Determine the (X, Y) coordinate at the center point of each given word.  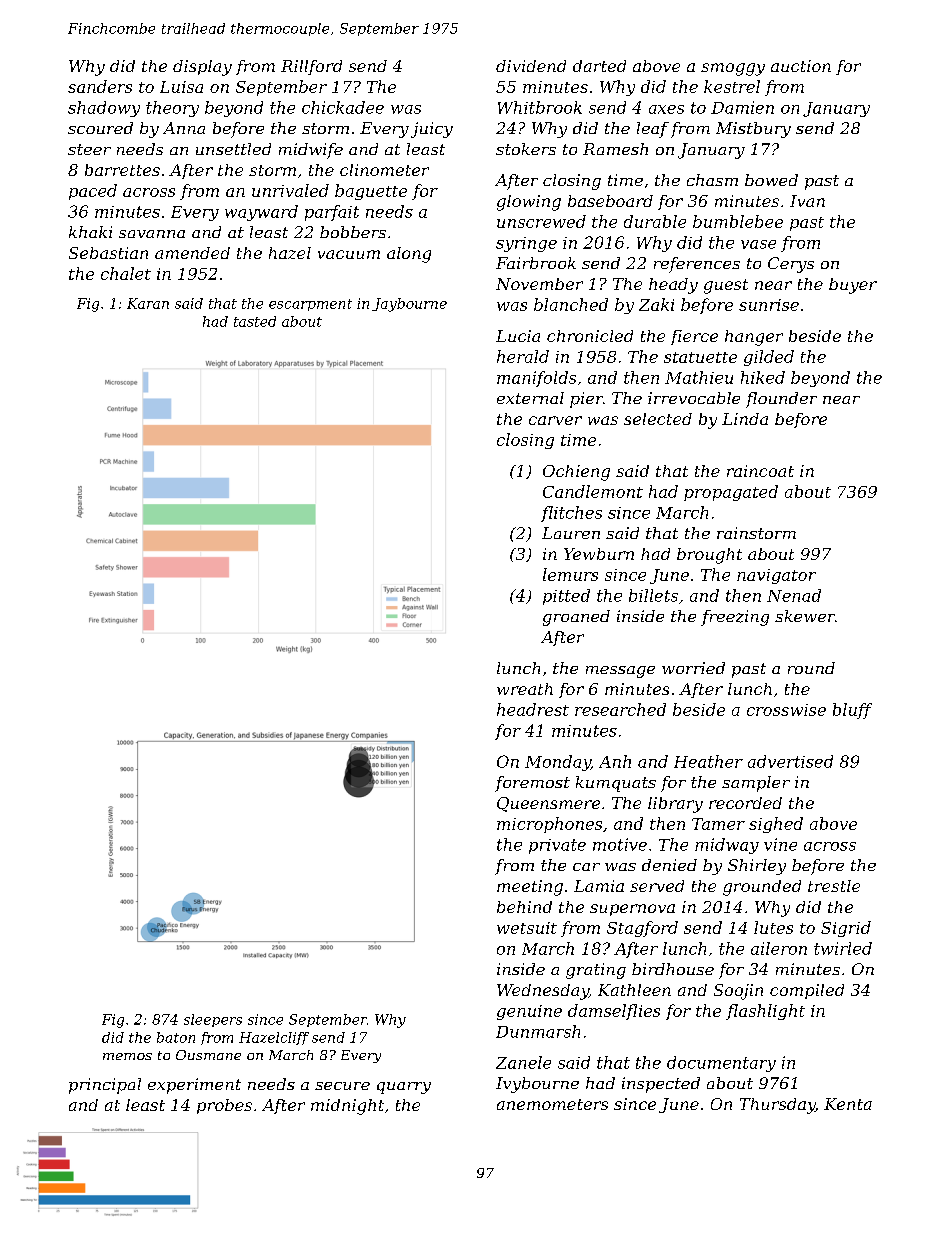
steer (89, 149)
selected (658, 419)
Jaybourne (409, 305)
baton (176, 1037)
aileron (779, 948)
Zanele (523, 1062)
